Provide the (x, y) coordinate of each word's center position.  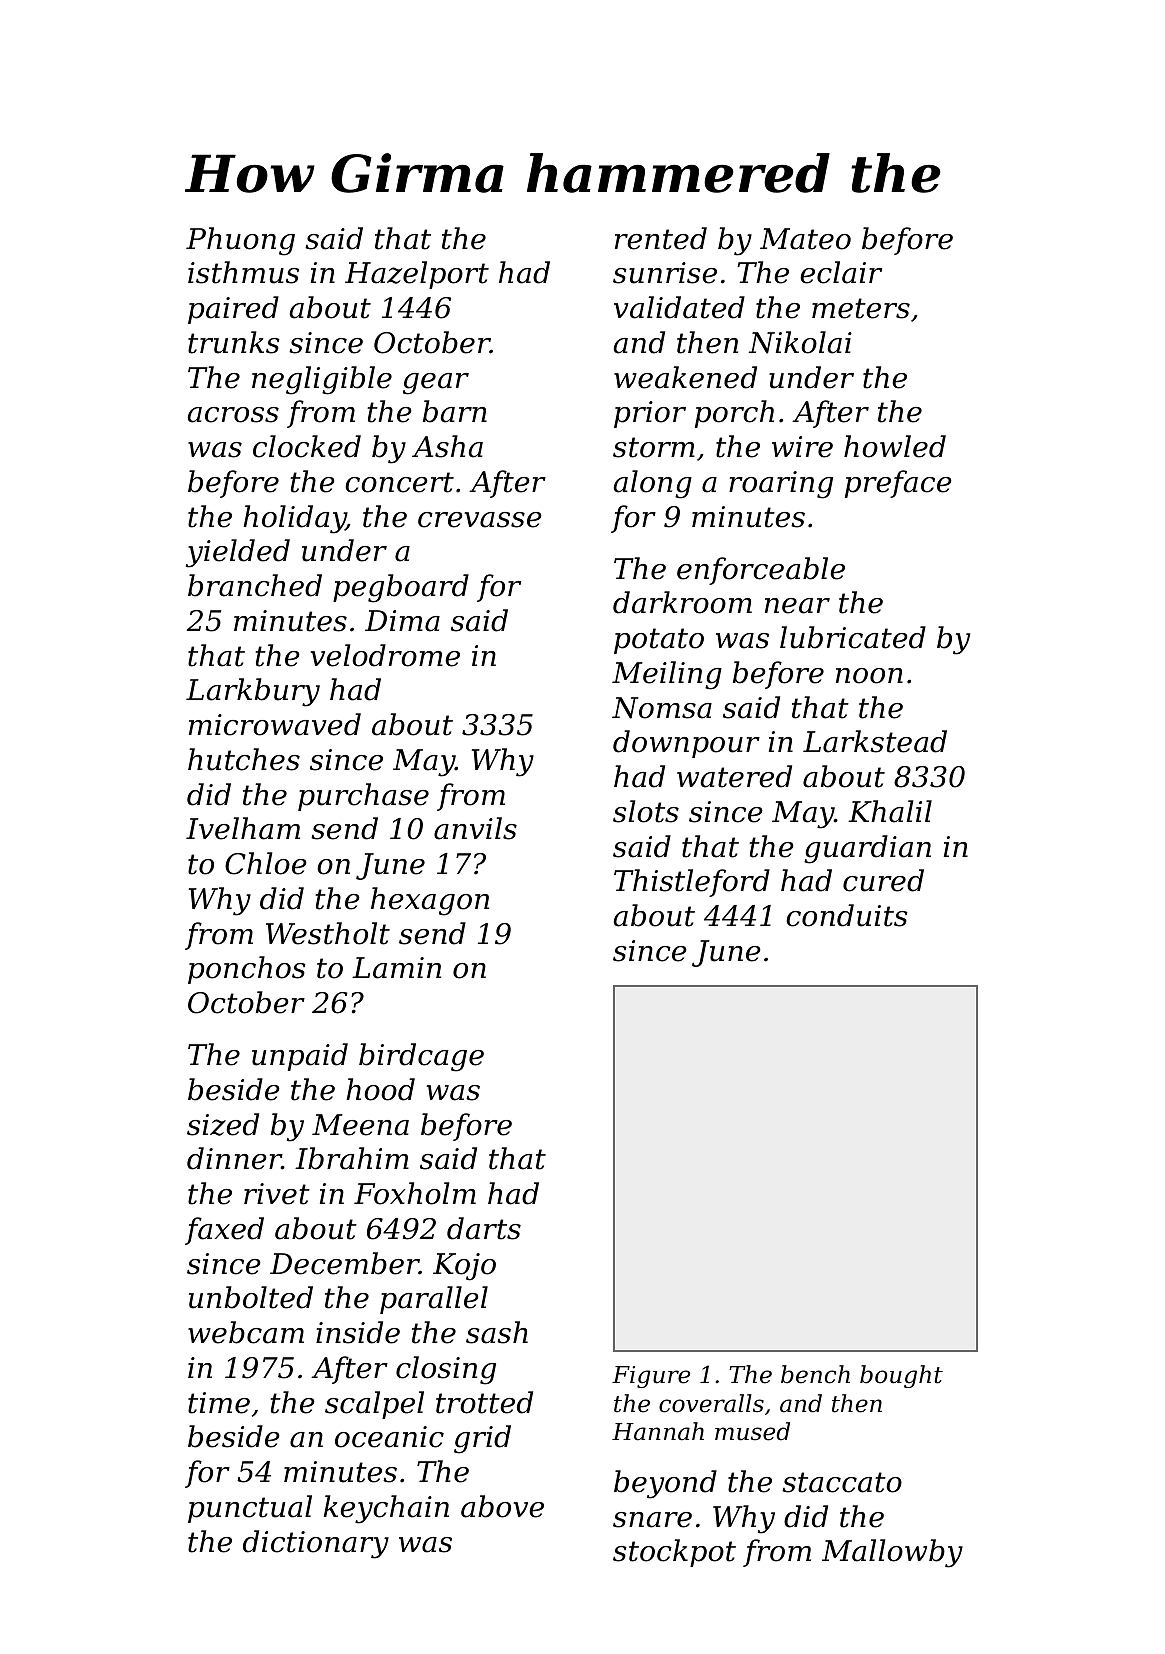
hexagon (430, 901)
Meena (360, 1125)
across (233, 415)
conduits (847, 915)
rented (661, 238)
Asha (447, 446)
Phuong (240, 241)
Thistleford (692, 883)
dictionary (316, 1544)
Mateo (805, 239)
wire (802, 447)
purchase (363, 797)
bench (815, 1374)
